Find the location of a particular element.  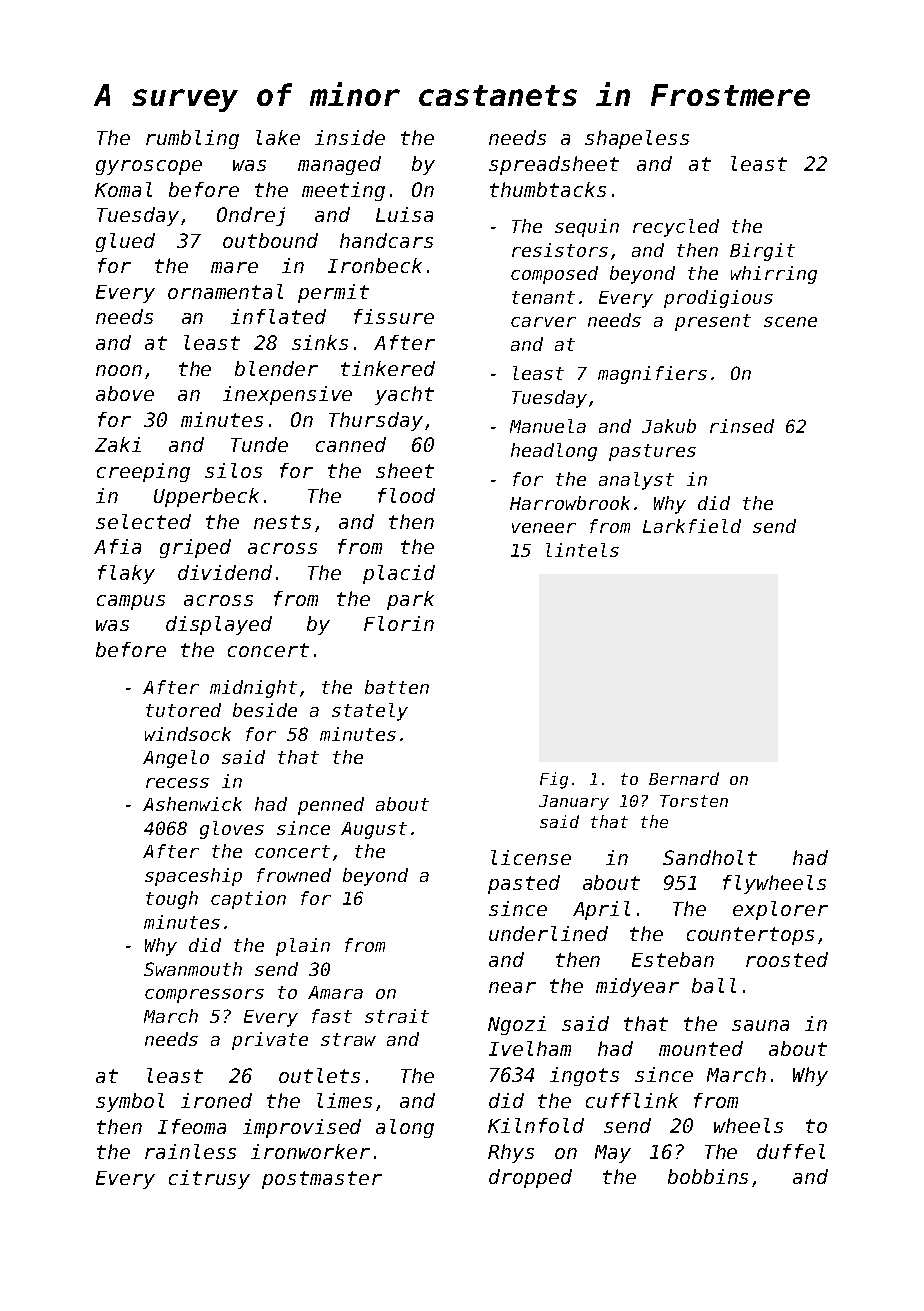

thumbtacks is located at coordinates (548, 189).
